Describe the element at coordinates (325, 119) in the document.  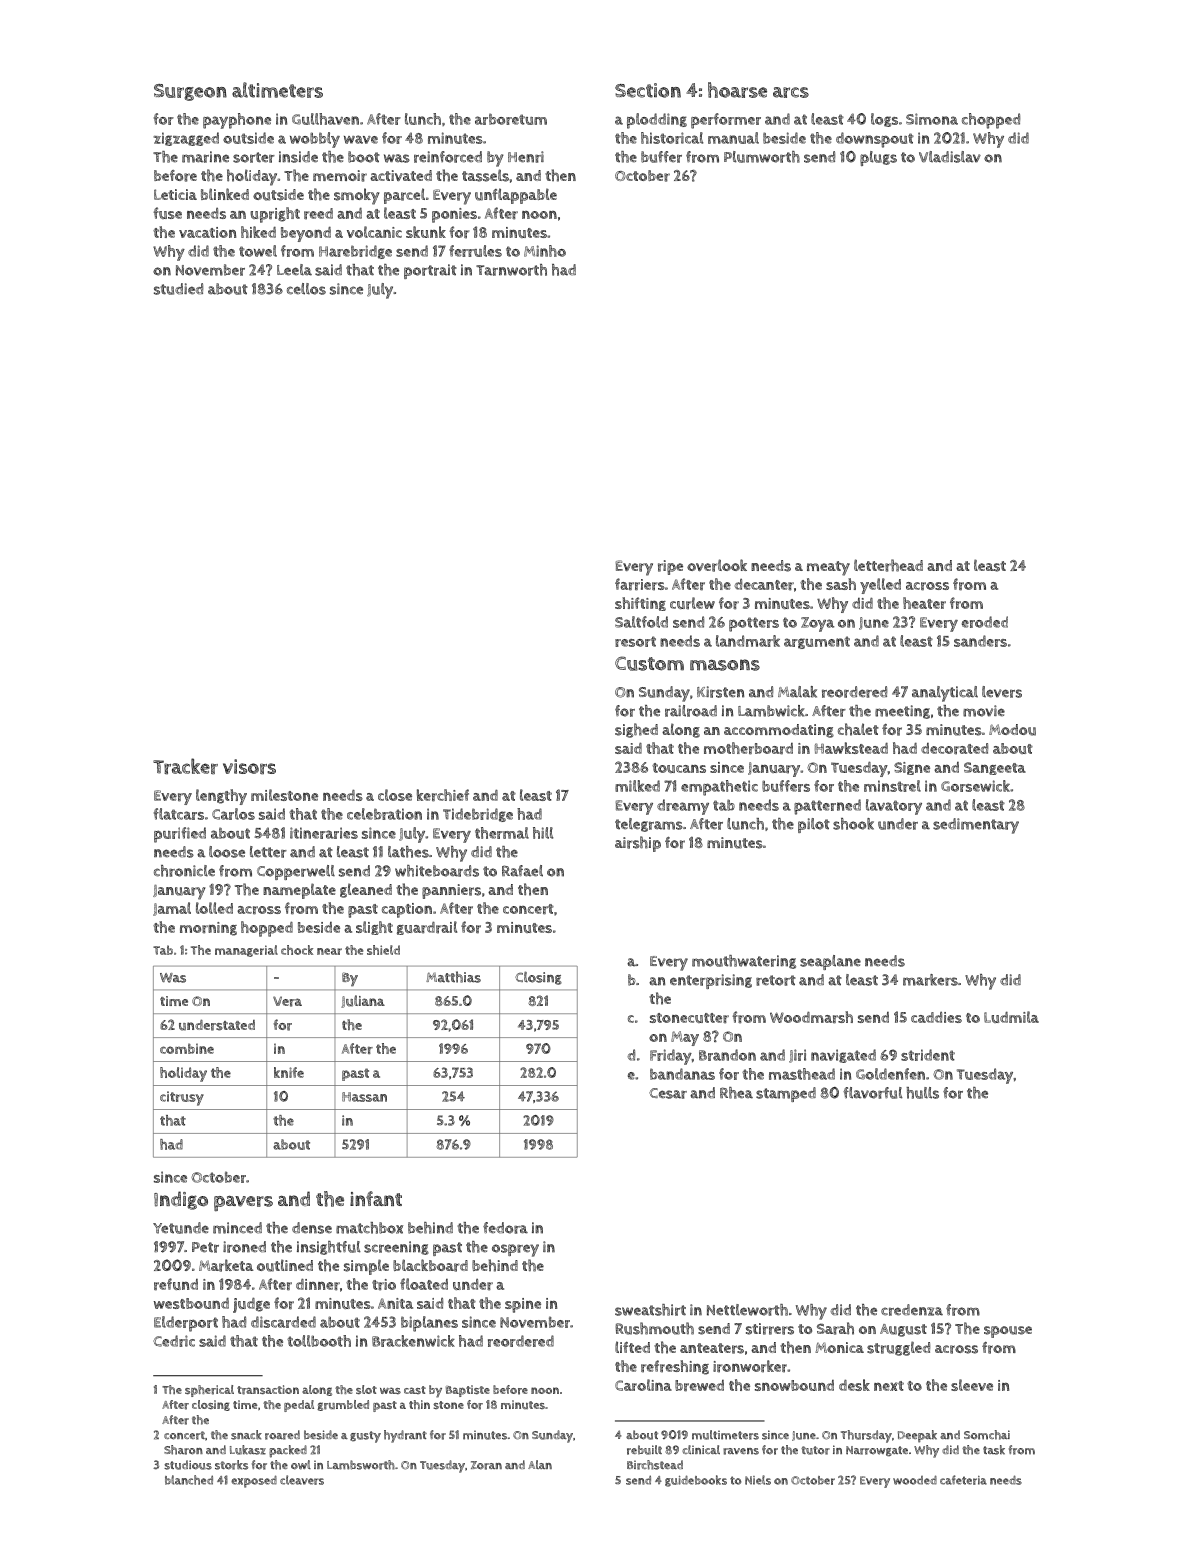
I see `Gullhaven` at that location.
